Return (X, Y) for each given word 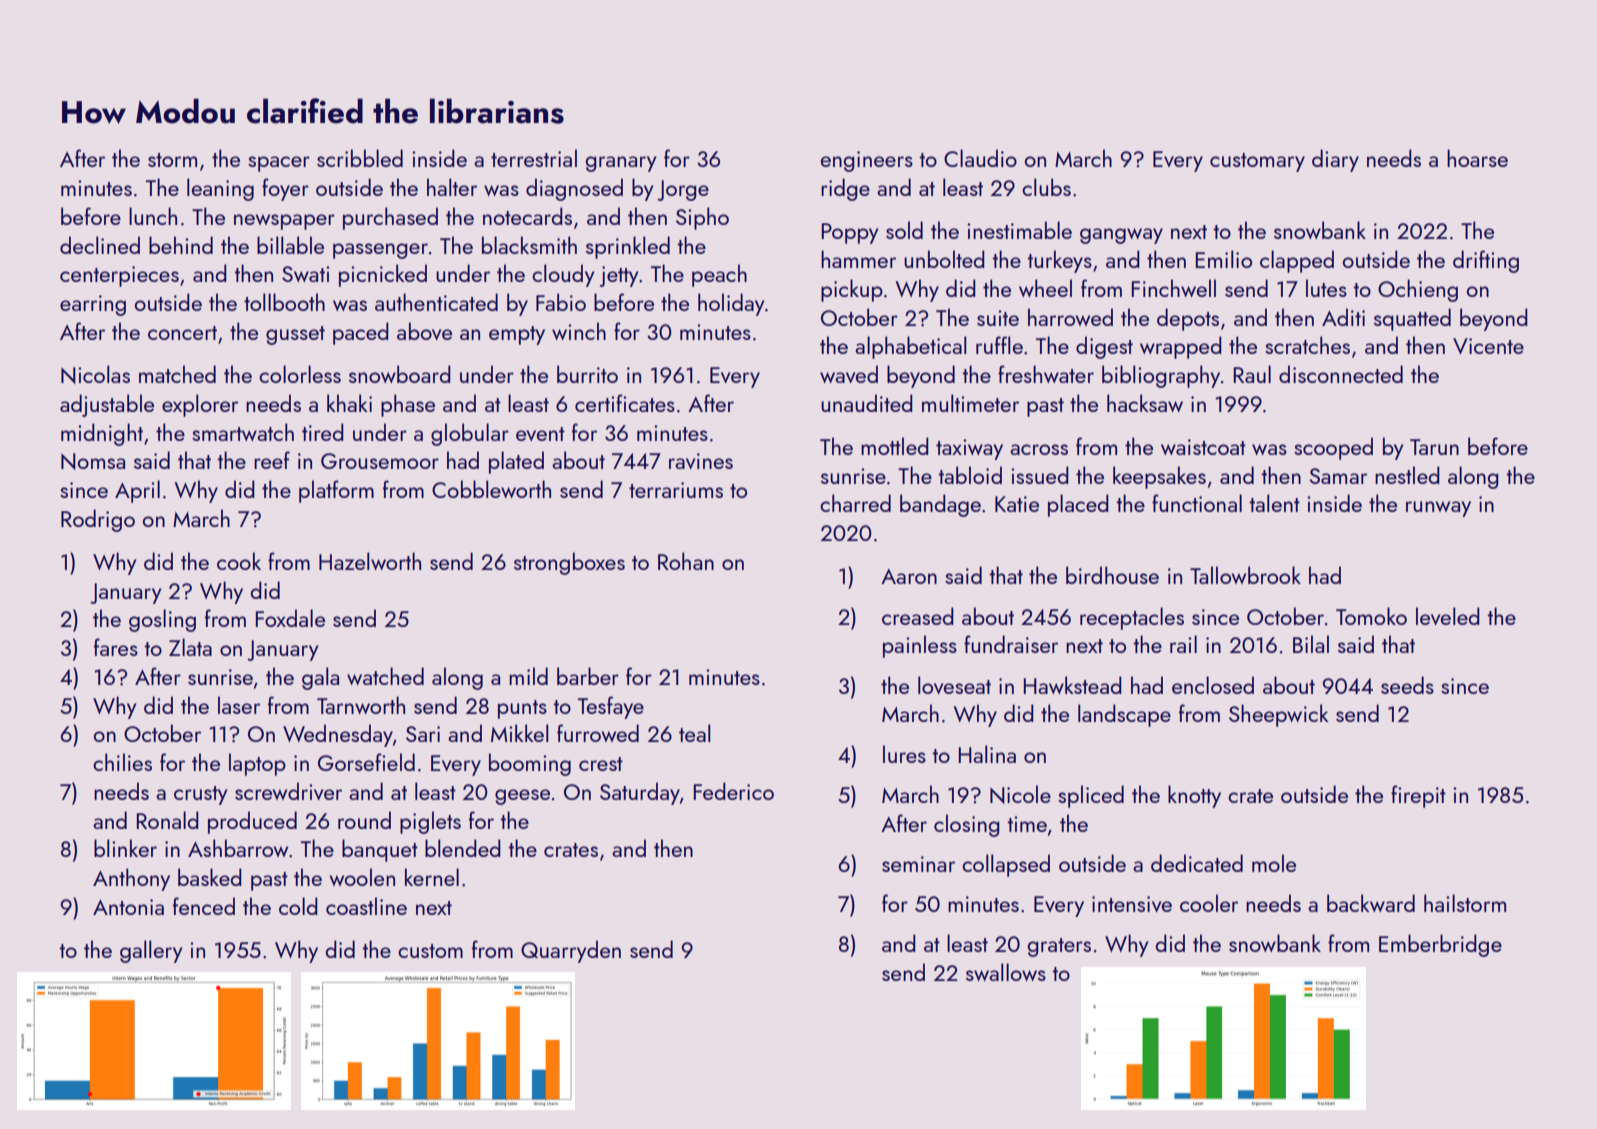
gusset (295, 335)
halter (452, 187)
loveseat (954, 685)
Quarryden (571, 951)
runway (1438, 509)
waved (849, 374)
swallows (1006, 972)
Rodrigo (98, 520)
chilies (122, 762)
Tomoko (1371, 616)
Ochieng (1418, 290)
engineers (867, 161)
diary (1335, 160)
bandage (940, 505)
